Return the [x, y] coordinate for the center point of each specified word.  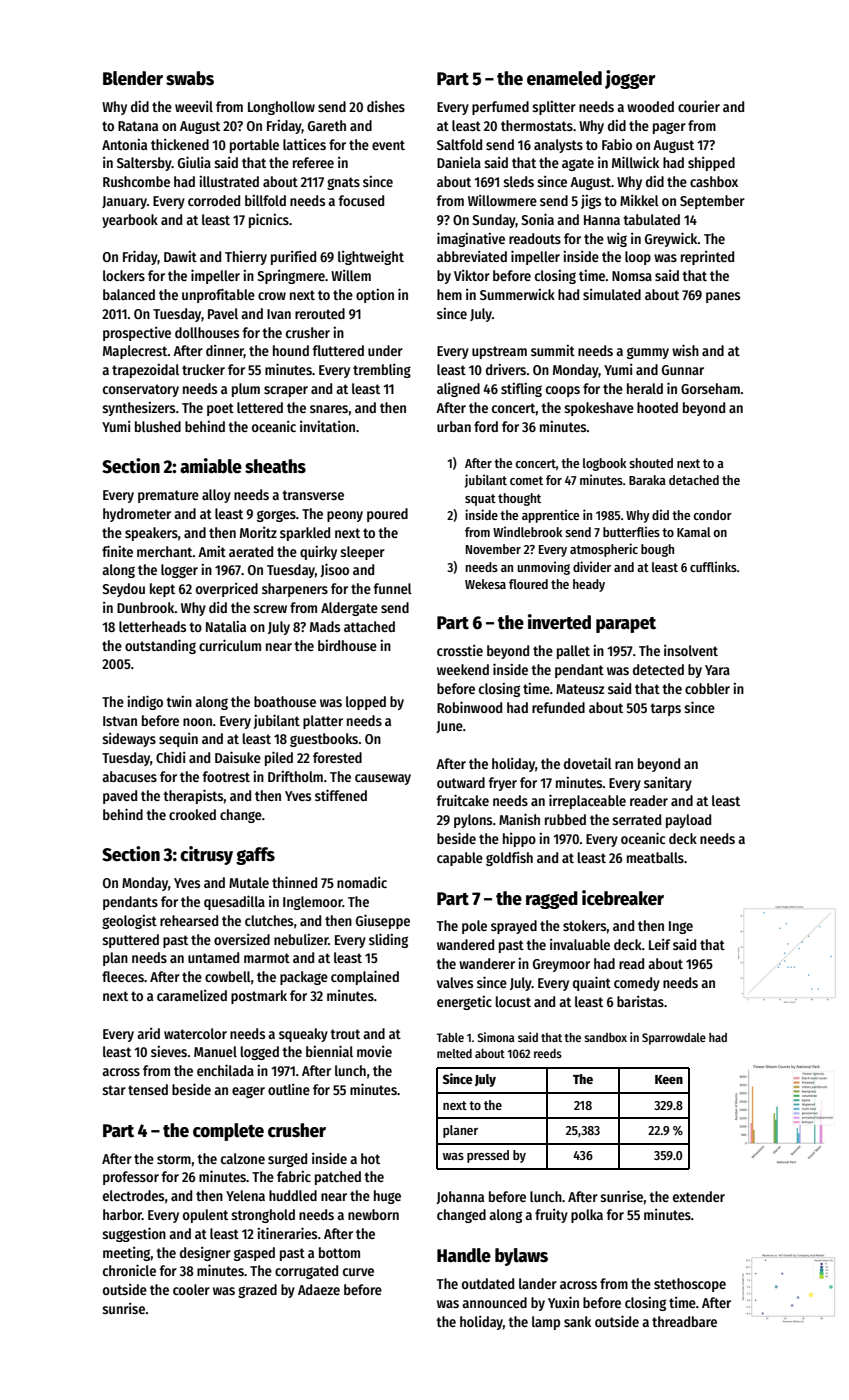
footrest [226, 776]
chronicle [129, 1270]
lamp [546, 1323]
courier [699, 106]
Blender [133, 78]
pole [474, 927]
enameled [564, 78]
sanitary [668, 784]
